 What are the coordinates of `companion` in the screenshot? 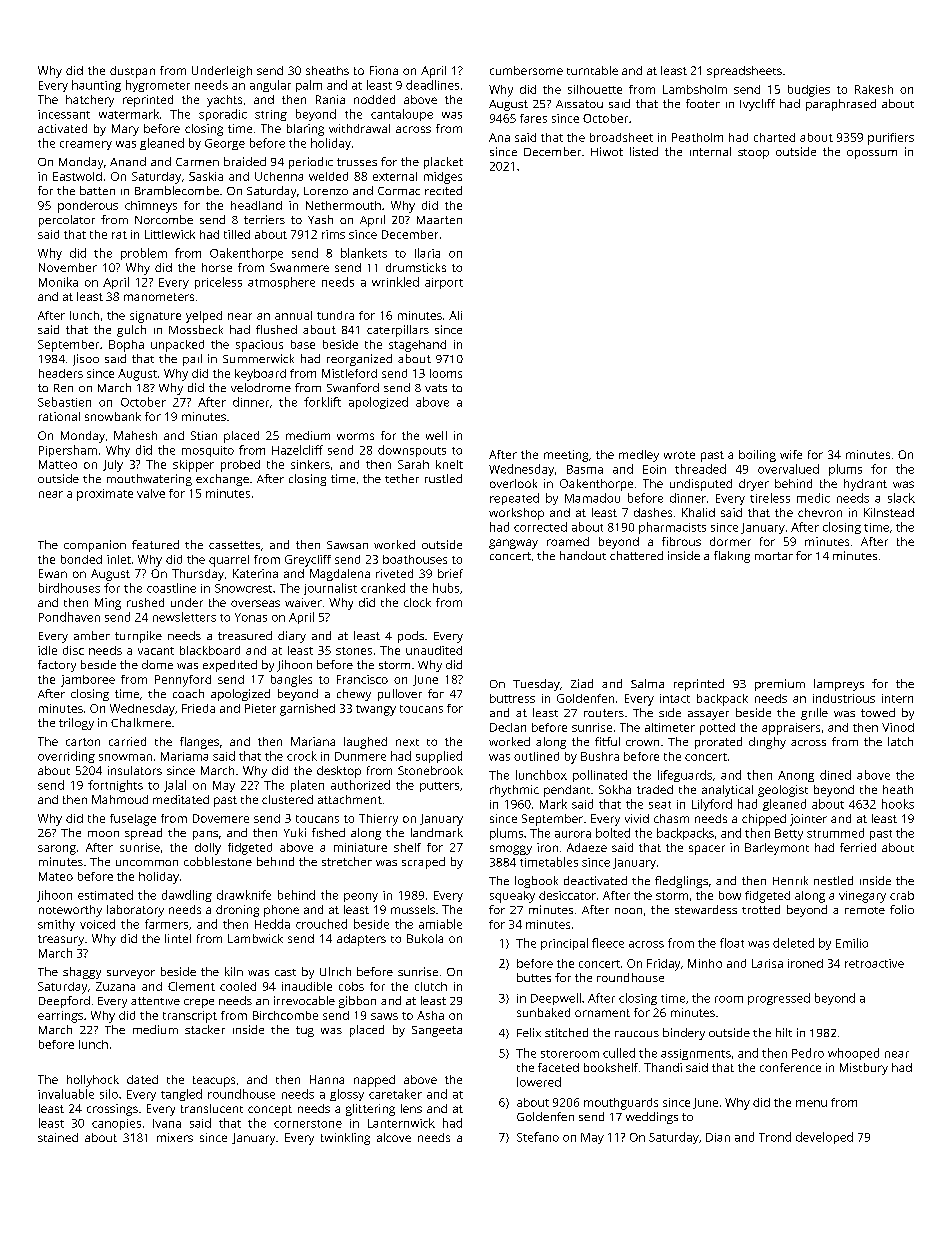 It's located at (95, 546).
